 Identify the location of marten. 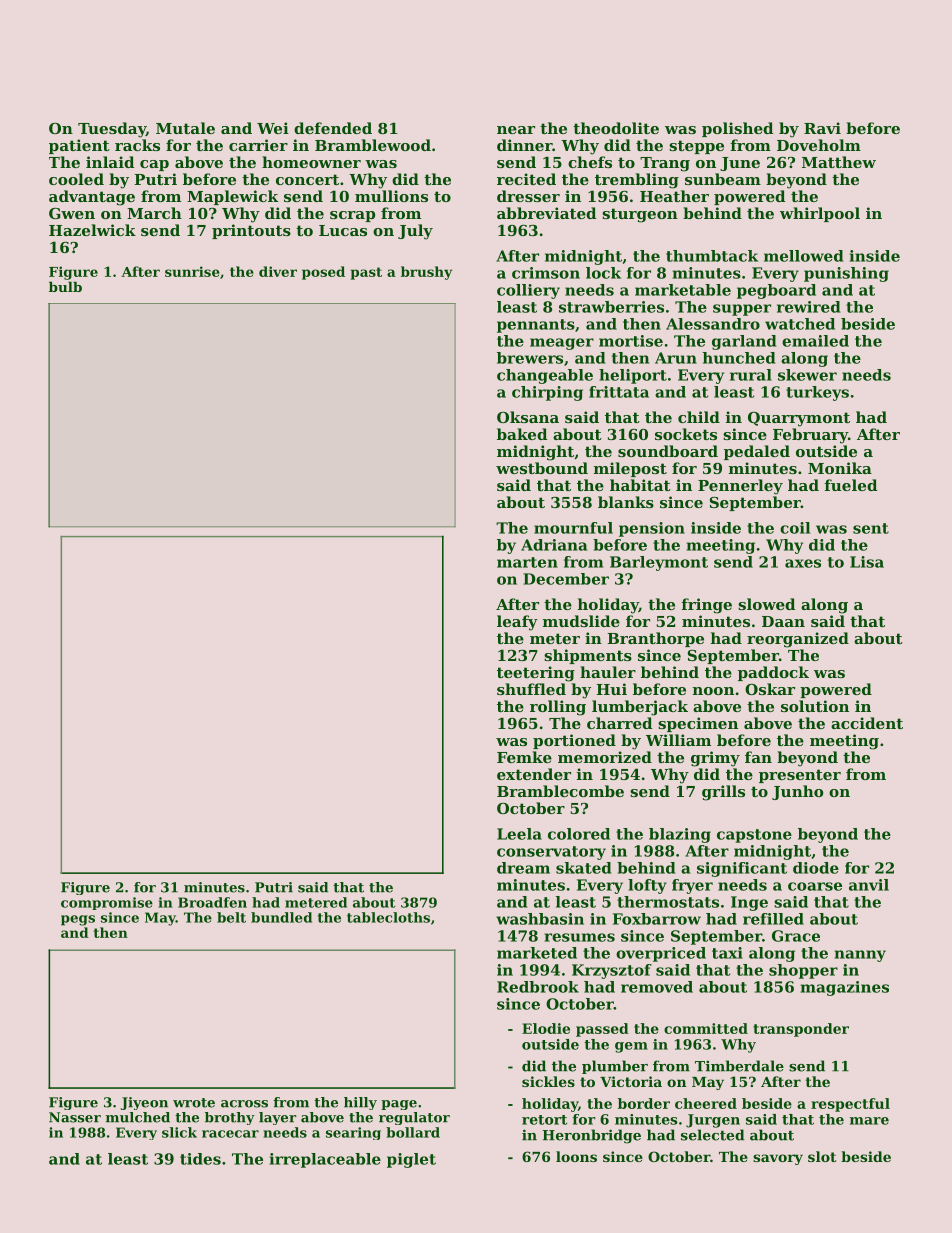
(527, 562).
